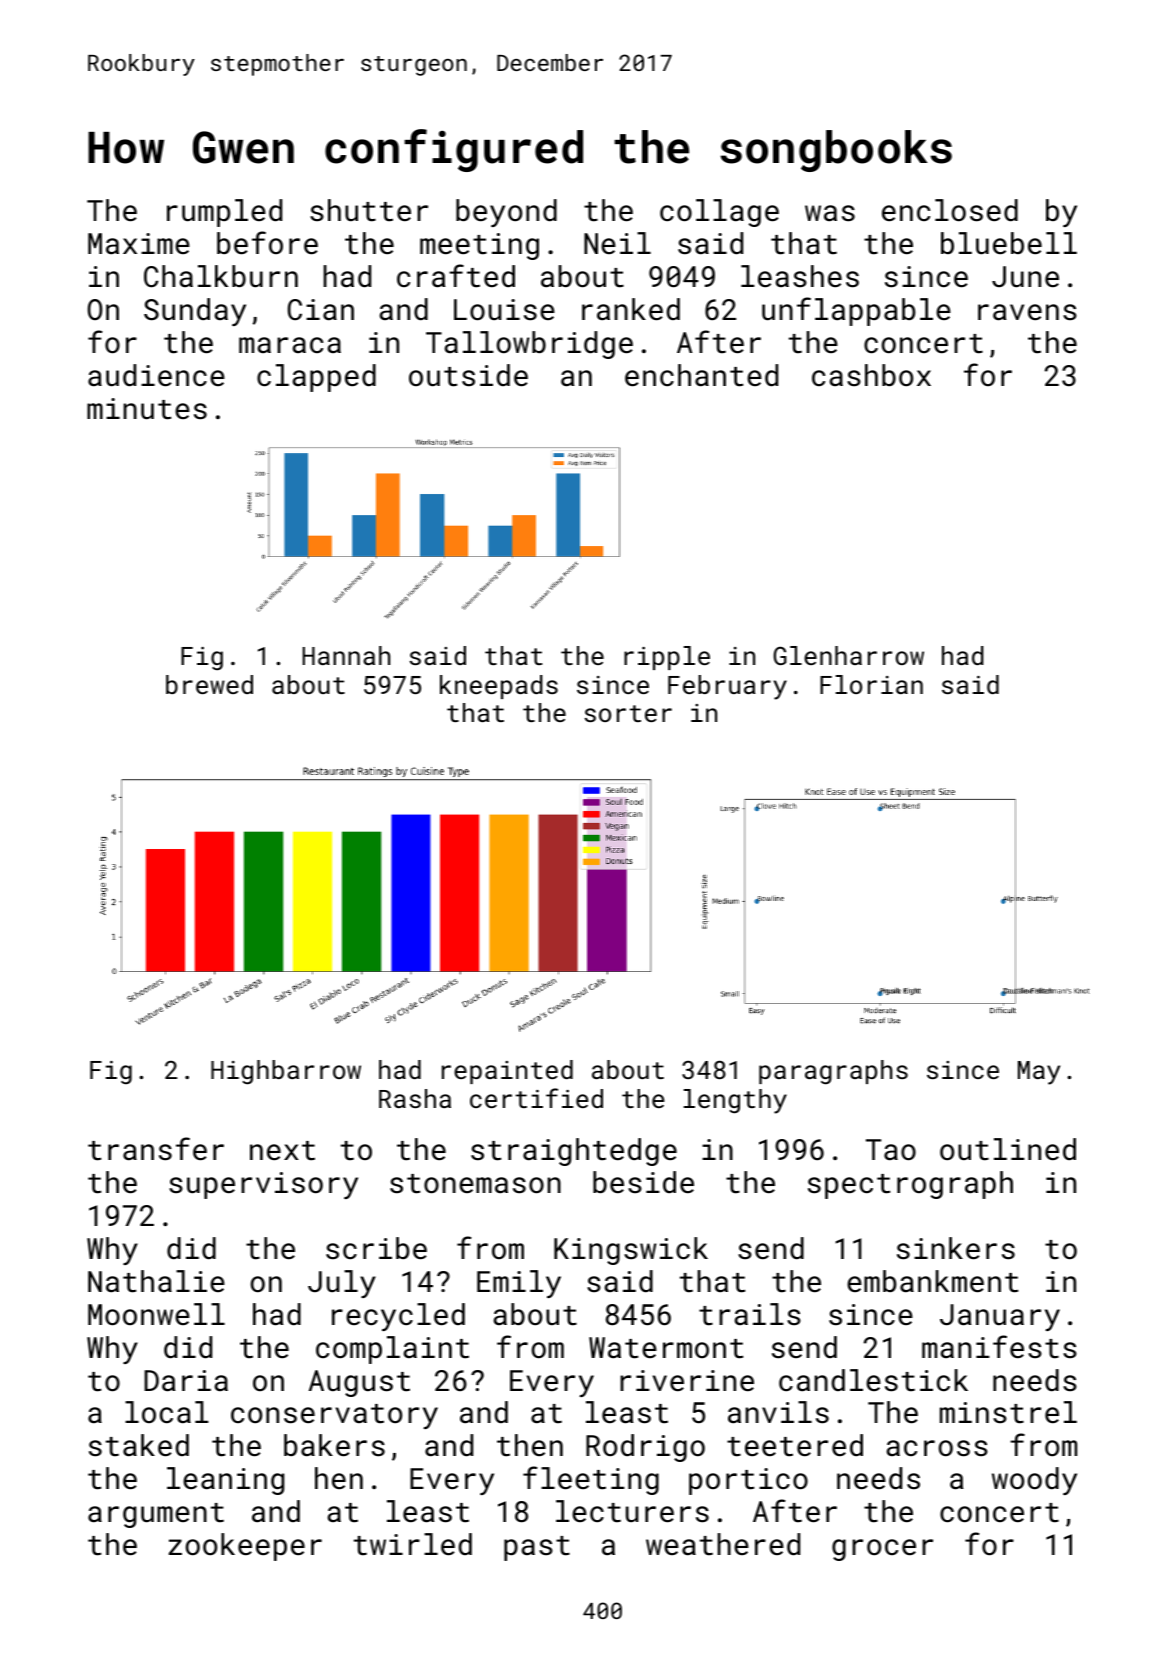  Describe the element at coordinates (950, 210) in the page. I see `enclosed` at that location.
